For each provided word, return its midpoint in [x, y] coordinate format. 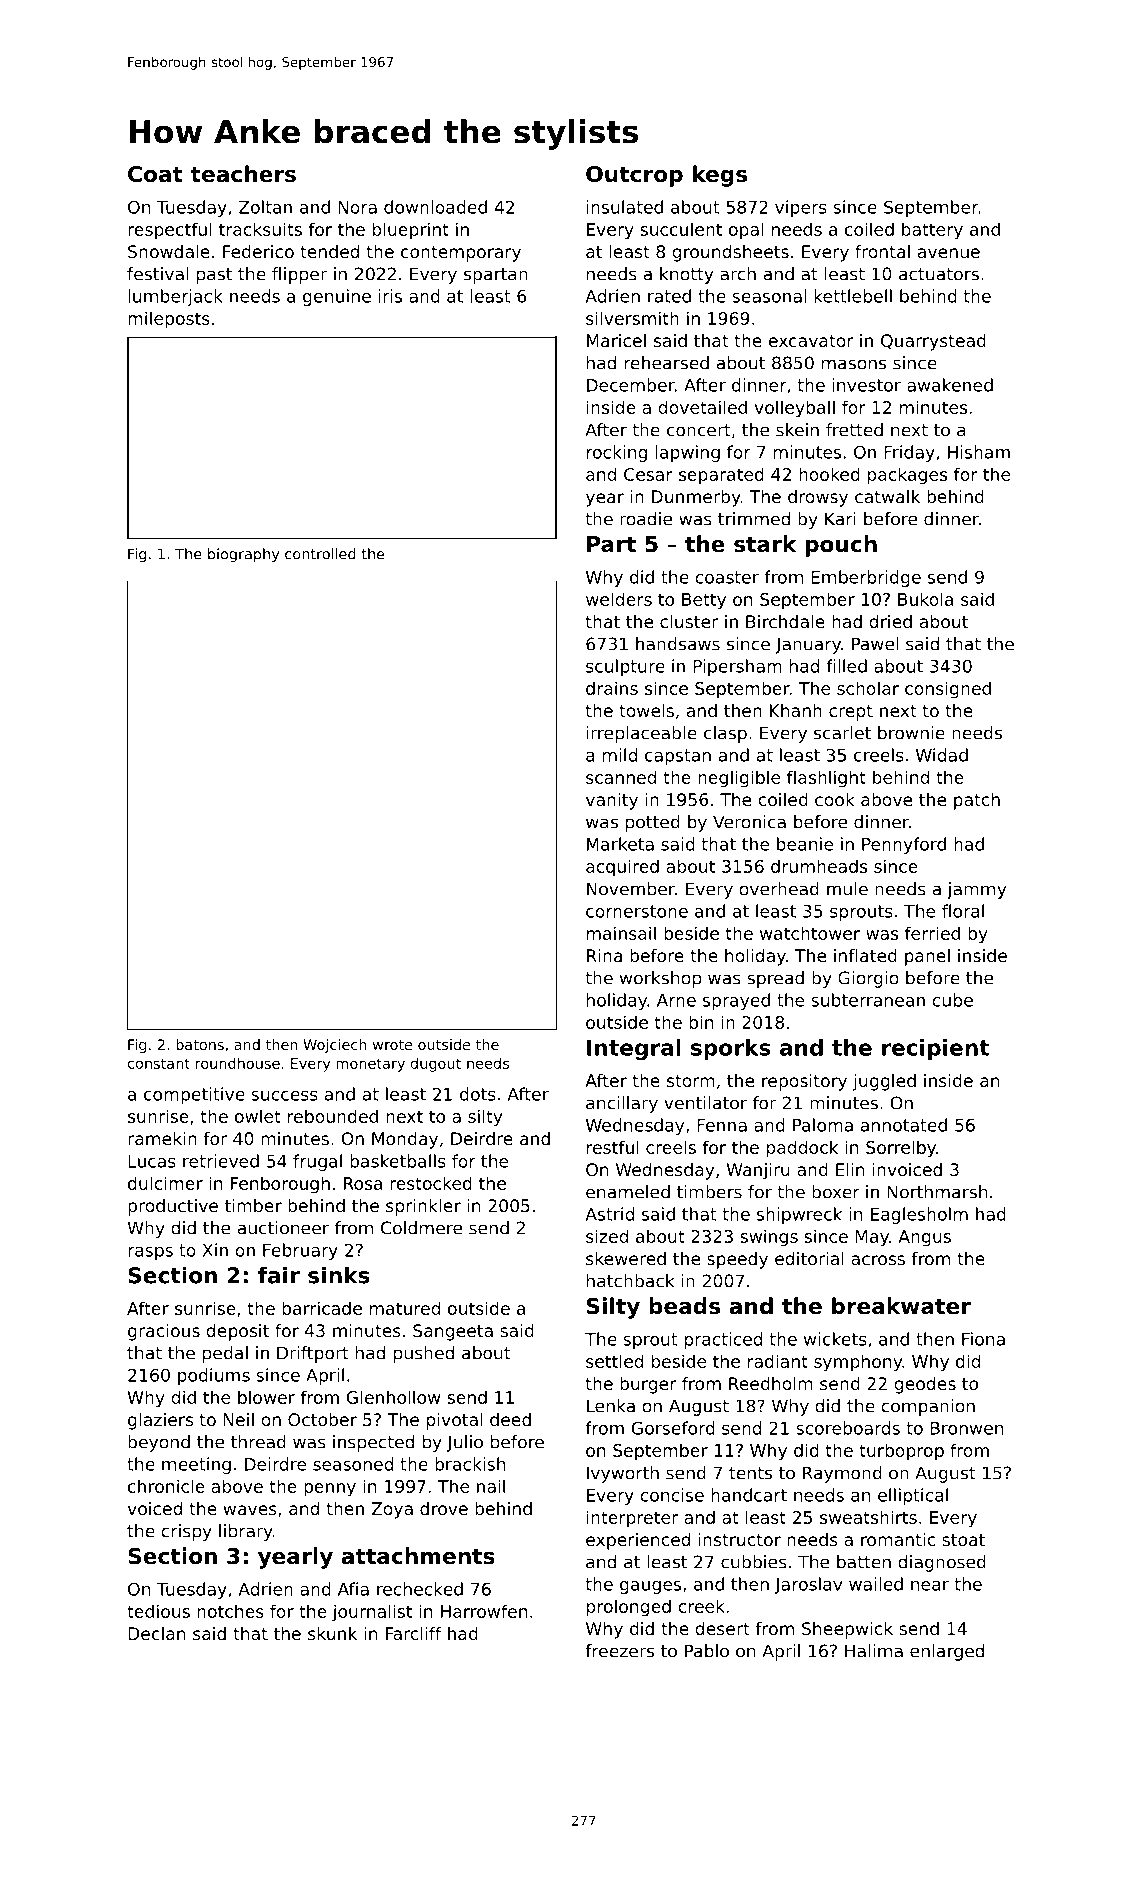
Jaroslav [808, 1585]
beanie [805, 844]
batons [200, 1044]
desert [722, 1628]
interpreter [632, 1519]
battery [932, 231]
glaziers [160, 1421]
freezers [619, 1651]
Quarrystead [933, 342]
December [631, 385]
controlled [320, 554]
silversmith [632, 318]
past [214, 276]
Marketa [620, 844]
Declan [156, 1633]
